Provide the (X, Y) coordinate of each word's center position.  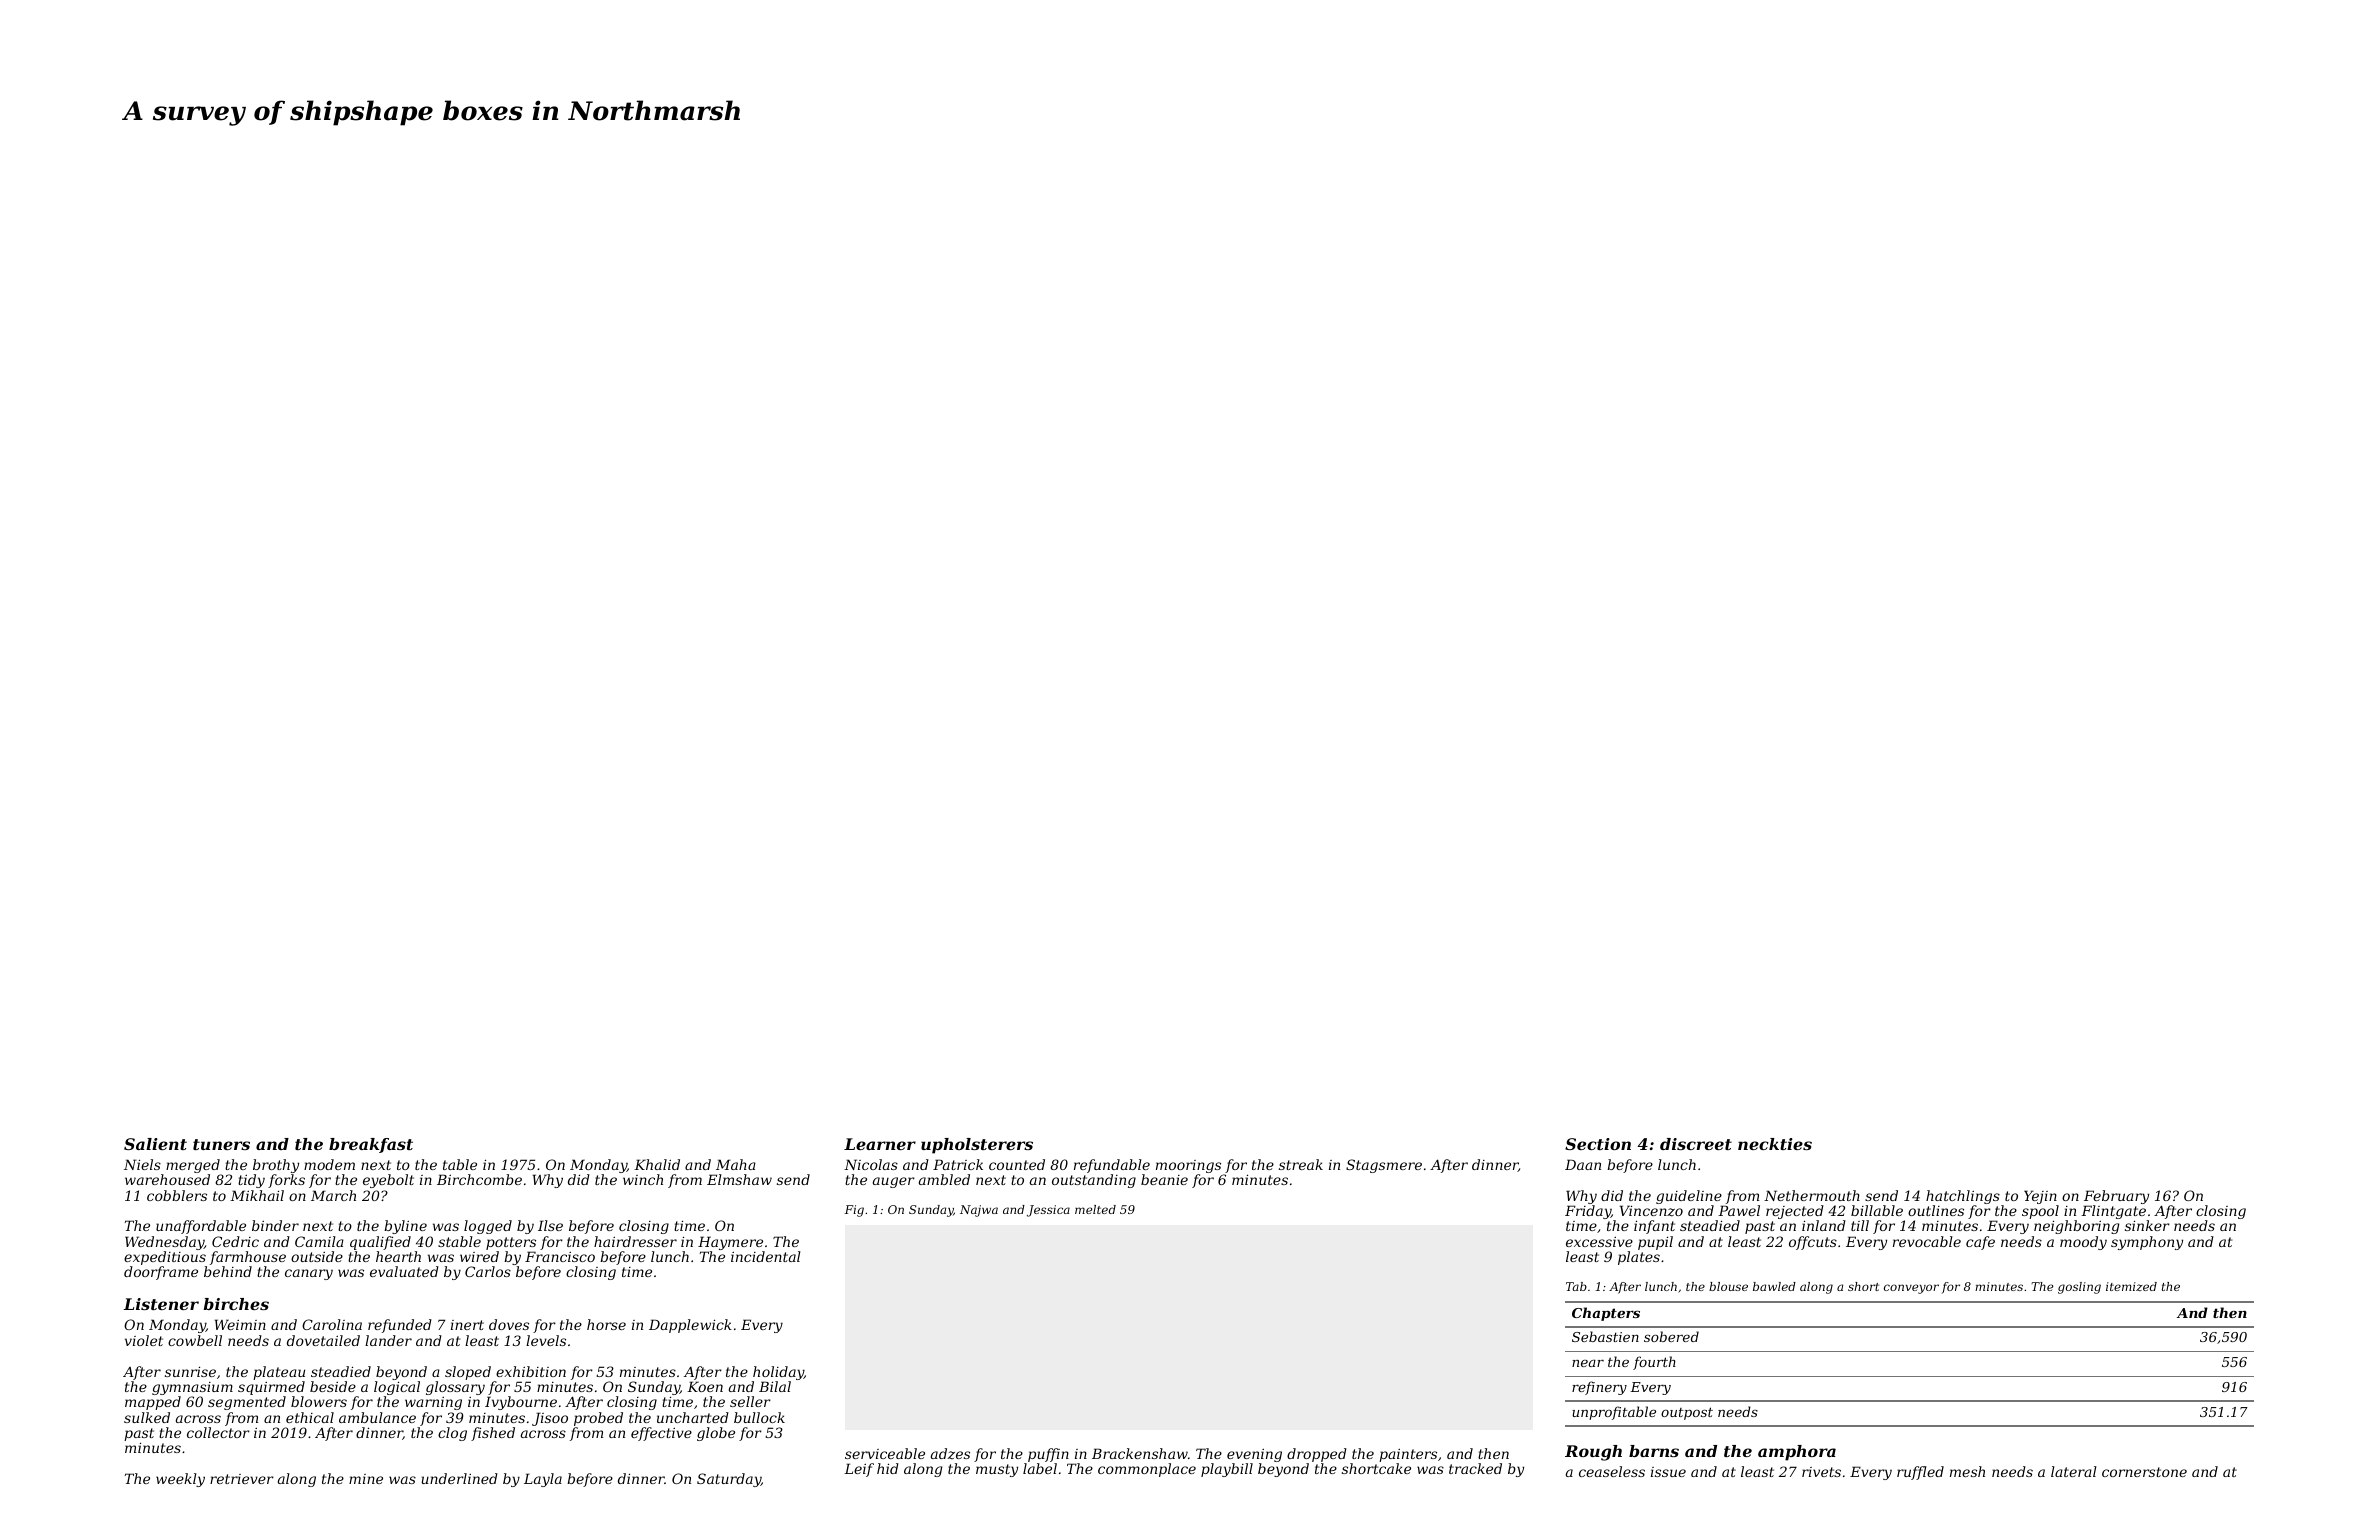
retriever (242, 1479)
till (1860, 1225)
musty (997, 1470)
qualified (380, 1243)
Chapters (1606, 1314)
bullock (759, 1417)
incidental (766, 1256)
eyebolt (388, 1181)
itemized (2131, 1286)
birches (236, 1304)
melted (1095, 1209)
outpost (1687, 1413)
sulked (147, 1417)
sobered (1671, 1336)
